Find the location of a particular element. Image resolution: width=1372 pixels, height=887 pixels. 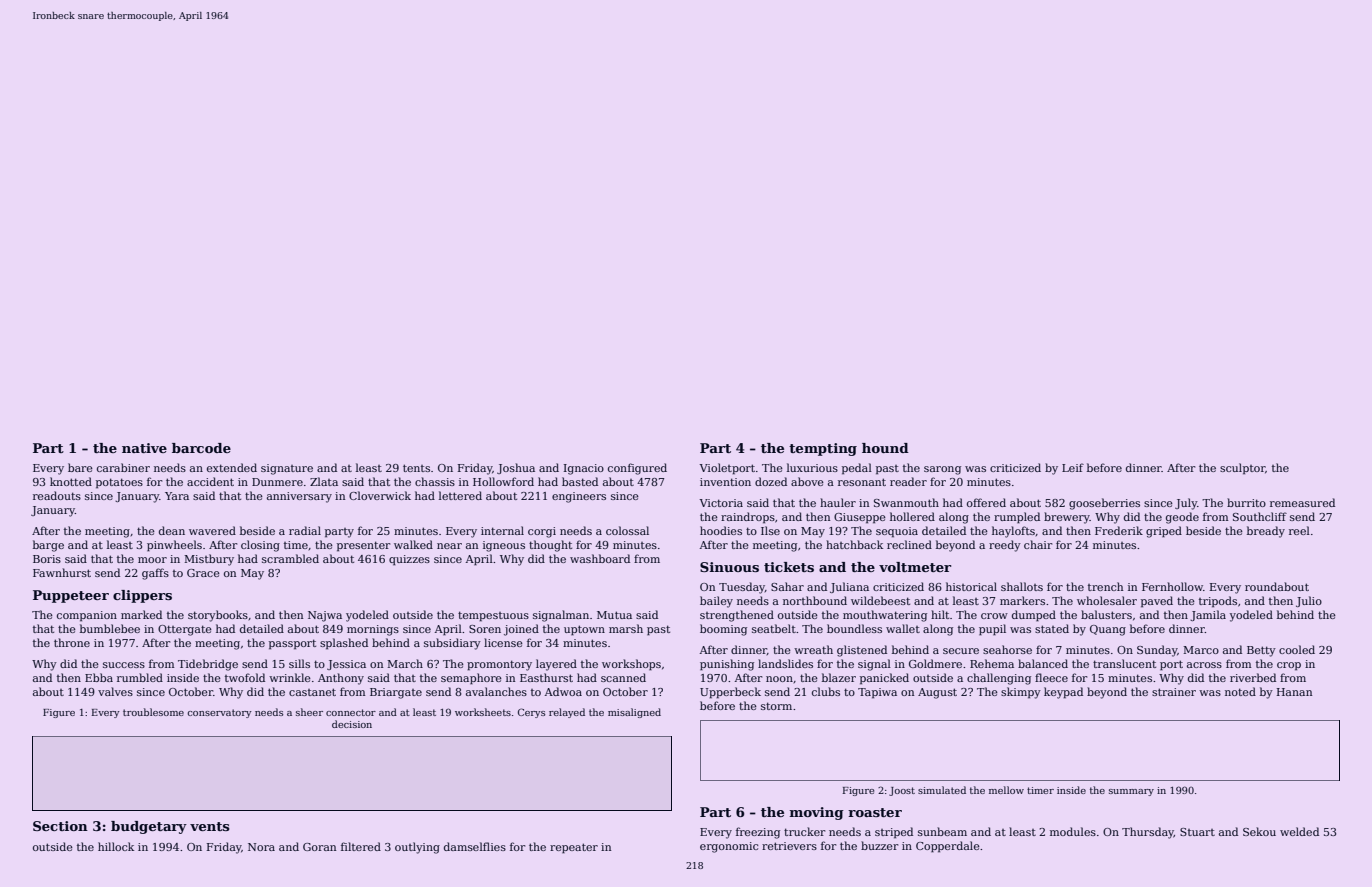

Joost is located at coordinates (902, 791).
